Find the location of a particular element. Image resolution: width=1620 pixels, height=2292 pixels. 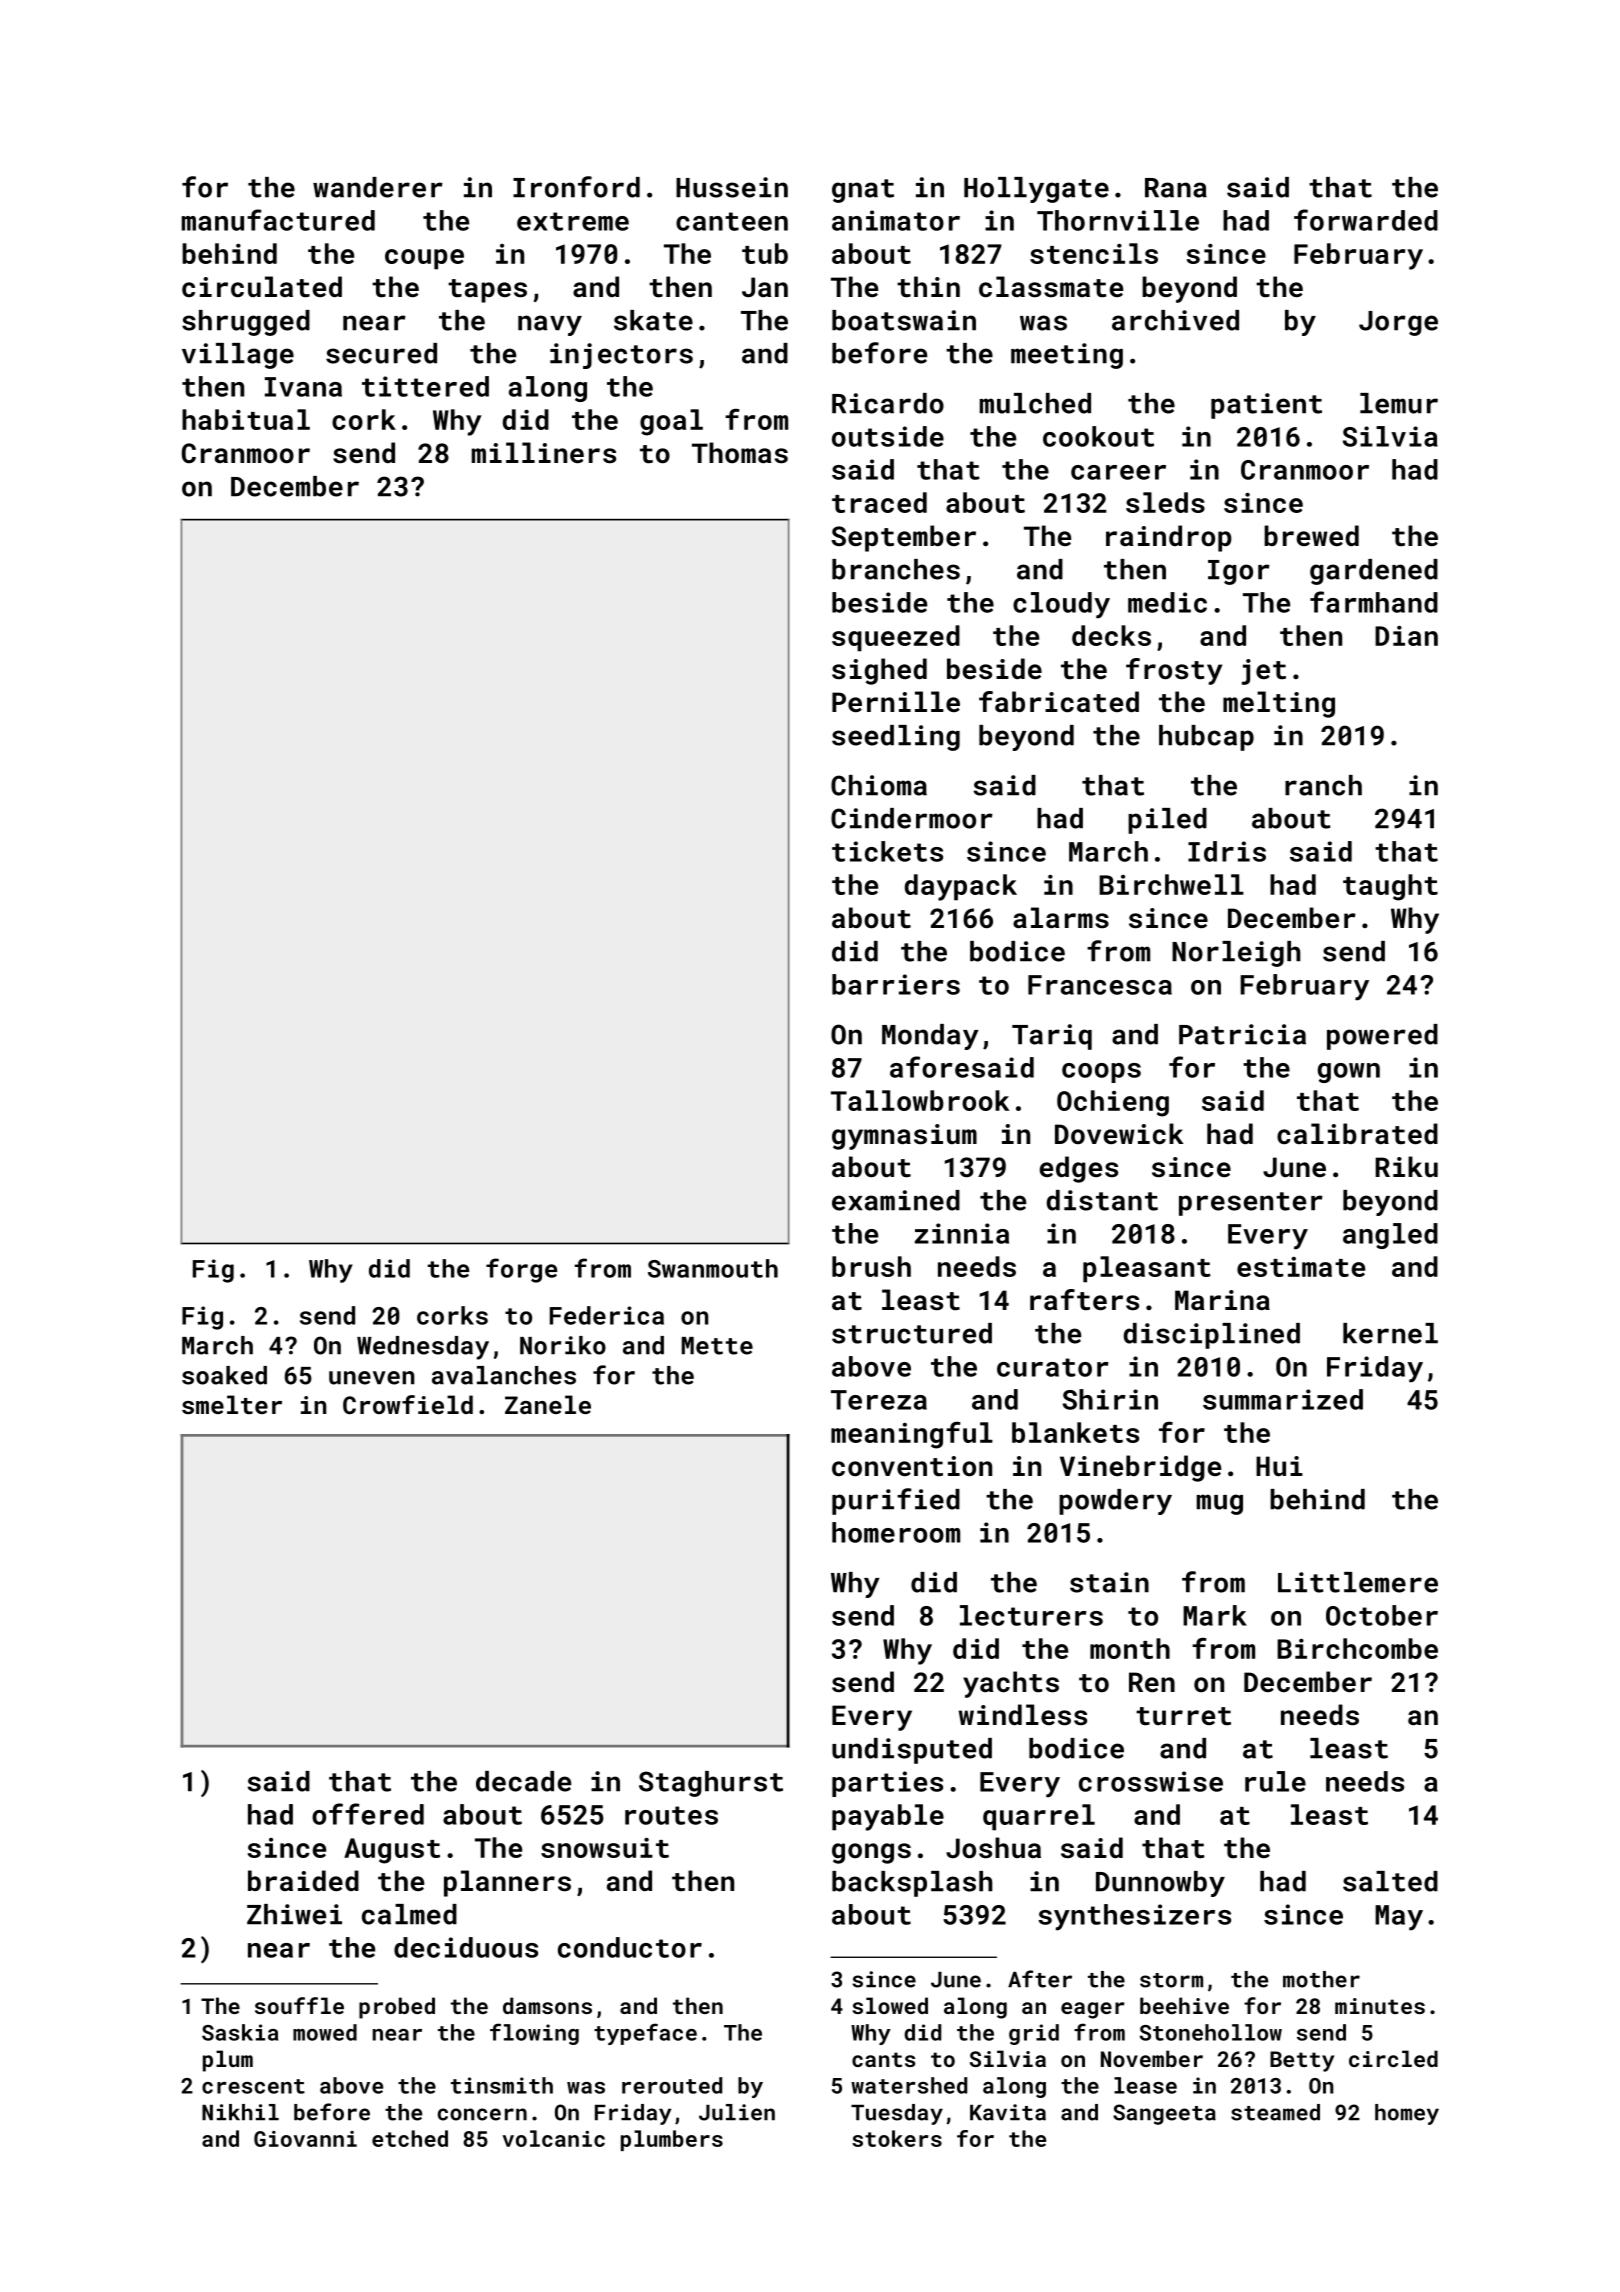

outside is located at coordinates (888, 436).
